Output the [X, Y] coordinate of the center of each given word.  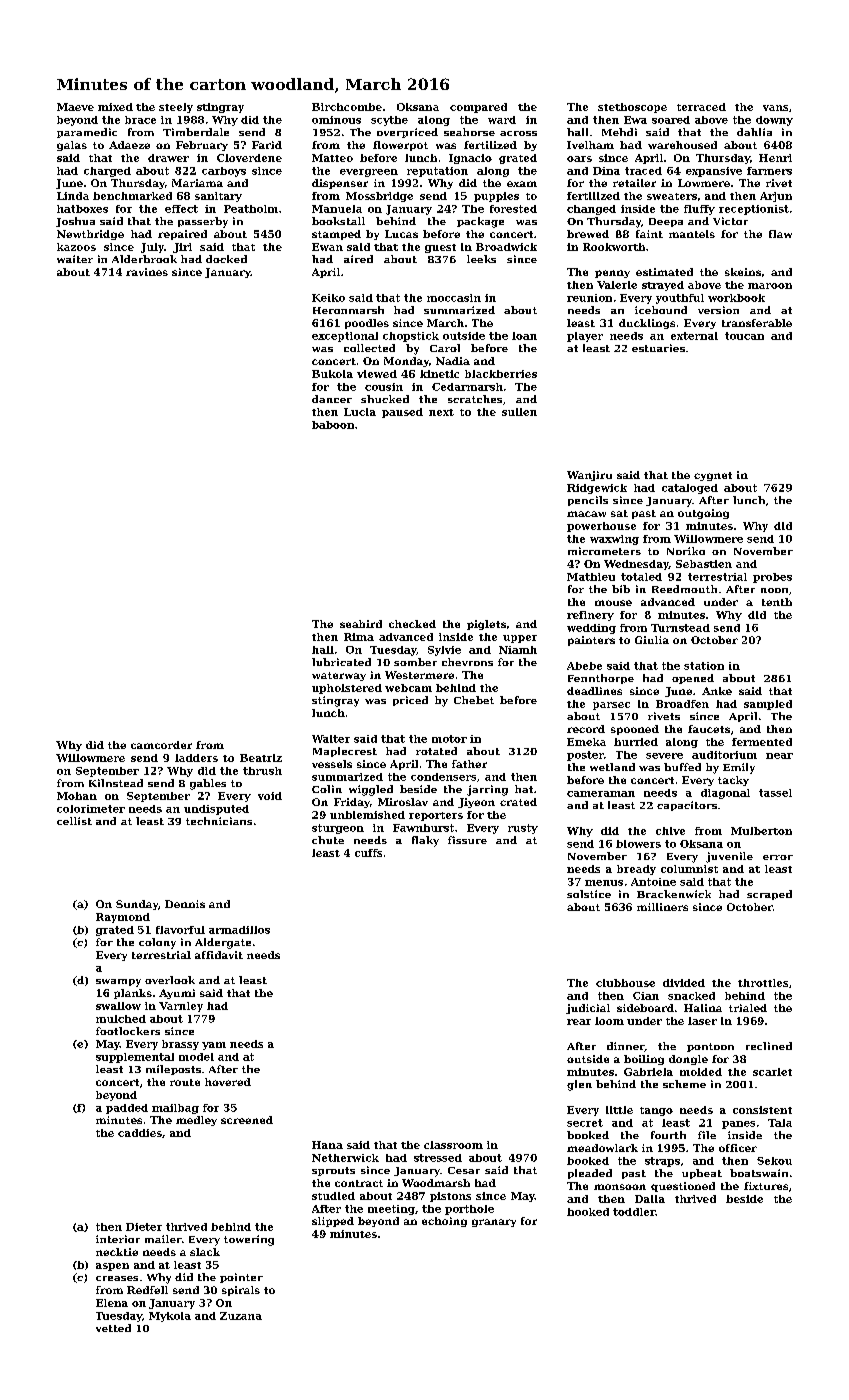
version [718, 310]
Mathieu [591, 577]
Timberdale [196, 132]
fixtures [766, 1186]
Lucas [401, 234]
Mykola [170, 1317]
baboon [333, 425]
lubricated [341, 662]
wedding [591, 629]
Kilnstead [116, 783]
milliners [662, 907]
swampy [118, 983]
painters [591, 641]
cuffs [368, 853]
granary [494, 1223]
